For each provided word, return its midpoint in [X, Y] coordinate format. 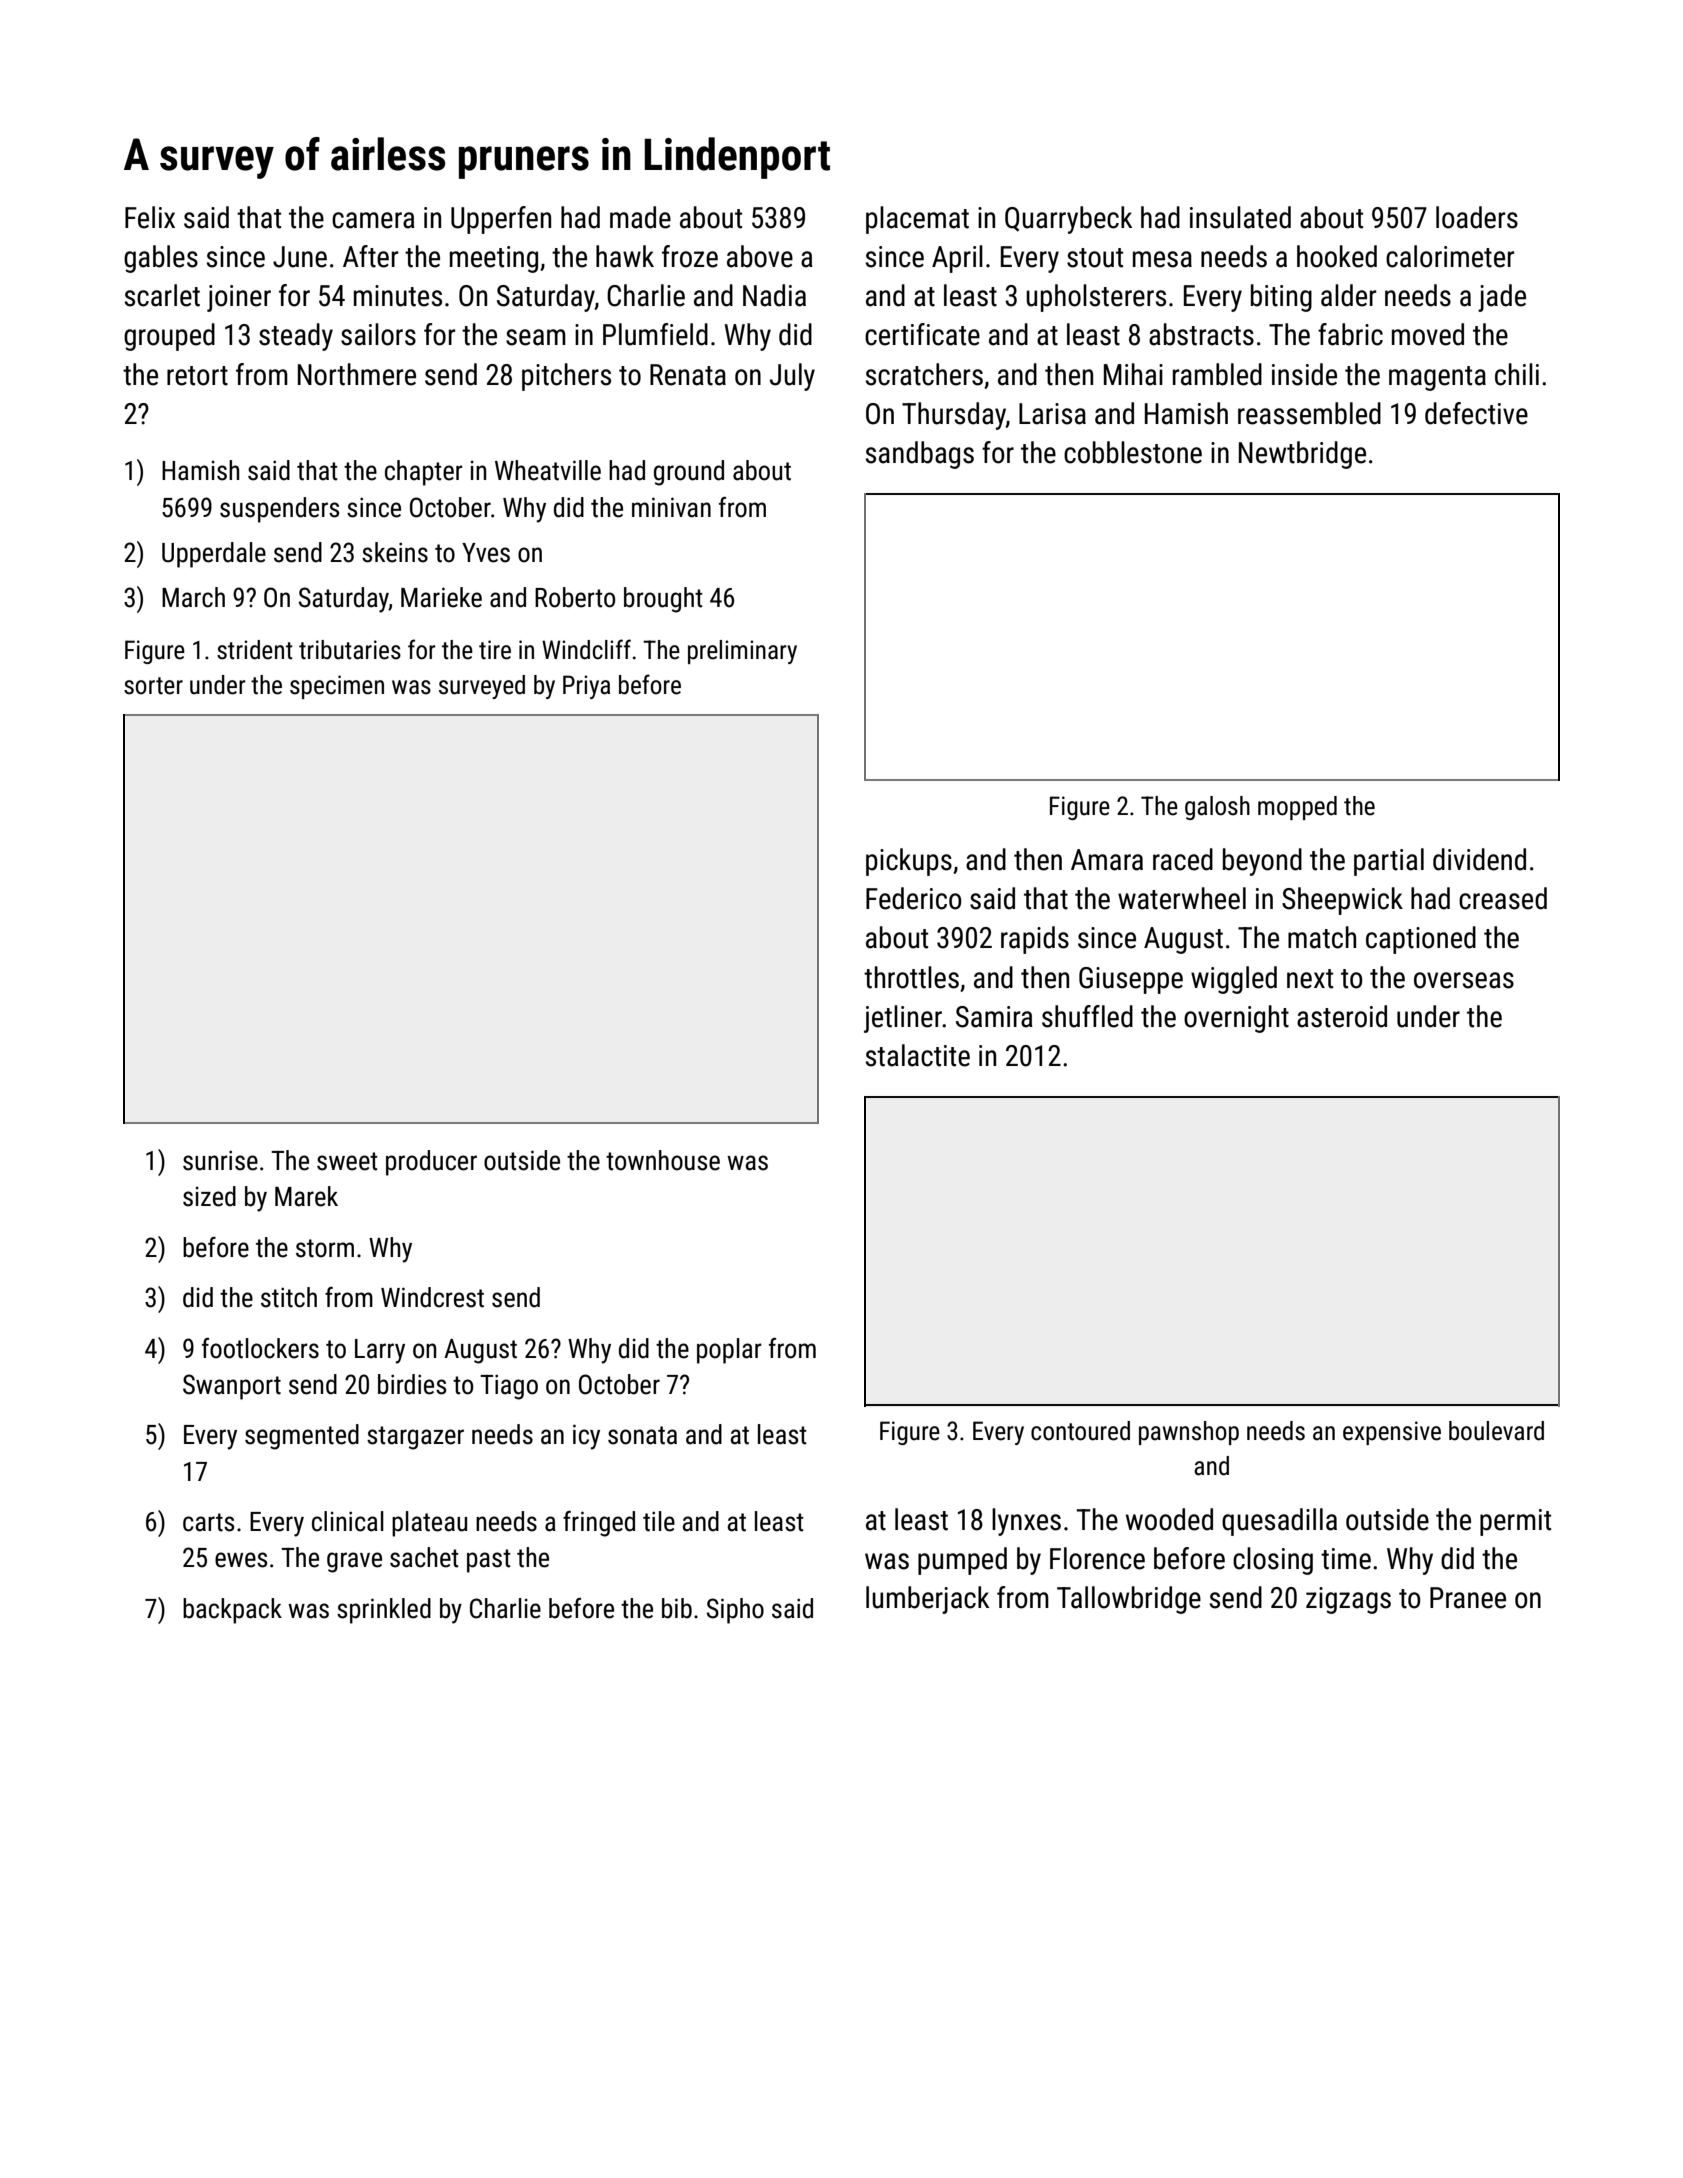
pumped [962, 1561]
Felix [150, 217]
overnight [1236, 1019]
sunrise [220, 1160]
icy [586, 1437]
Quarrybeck [1068, 220]
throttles [911, 977]
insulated [1240, 217]
